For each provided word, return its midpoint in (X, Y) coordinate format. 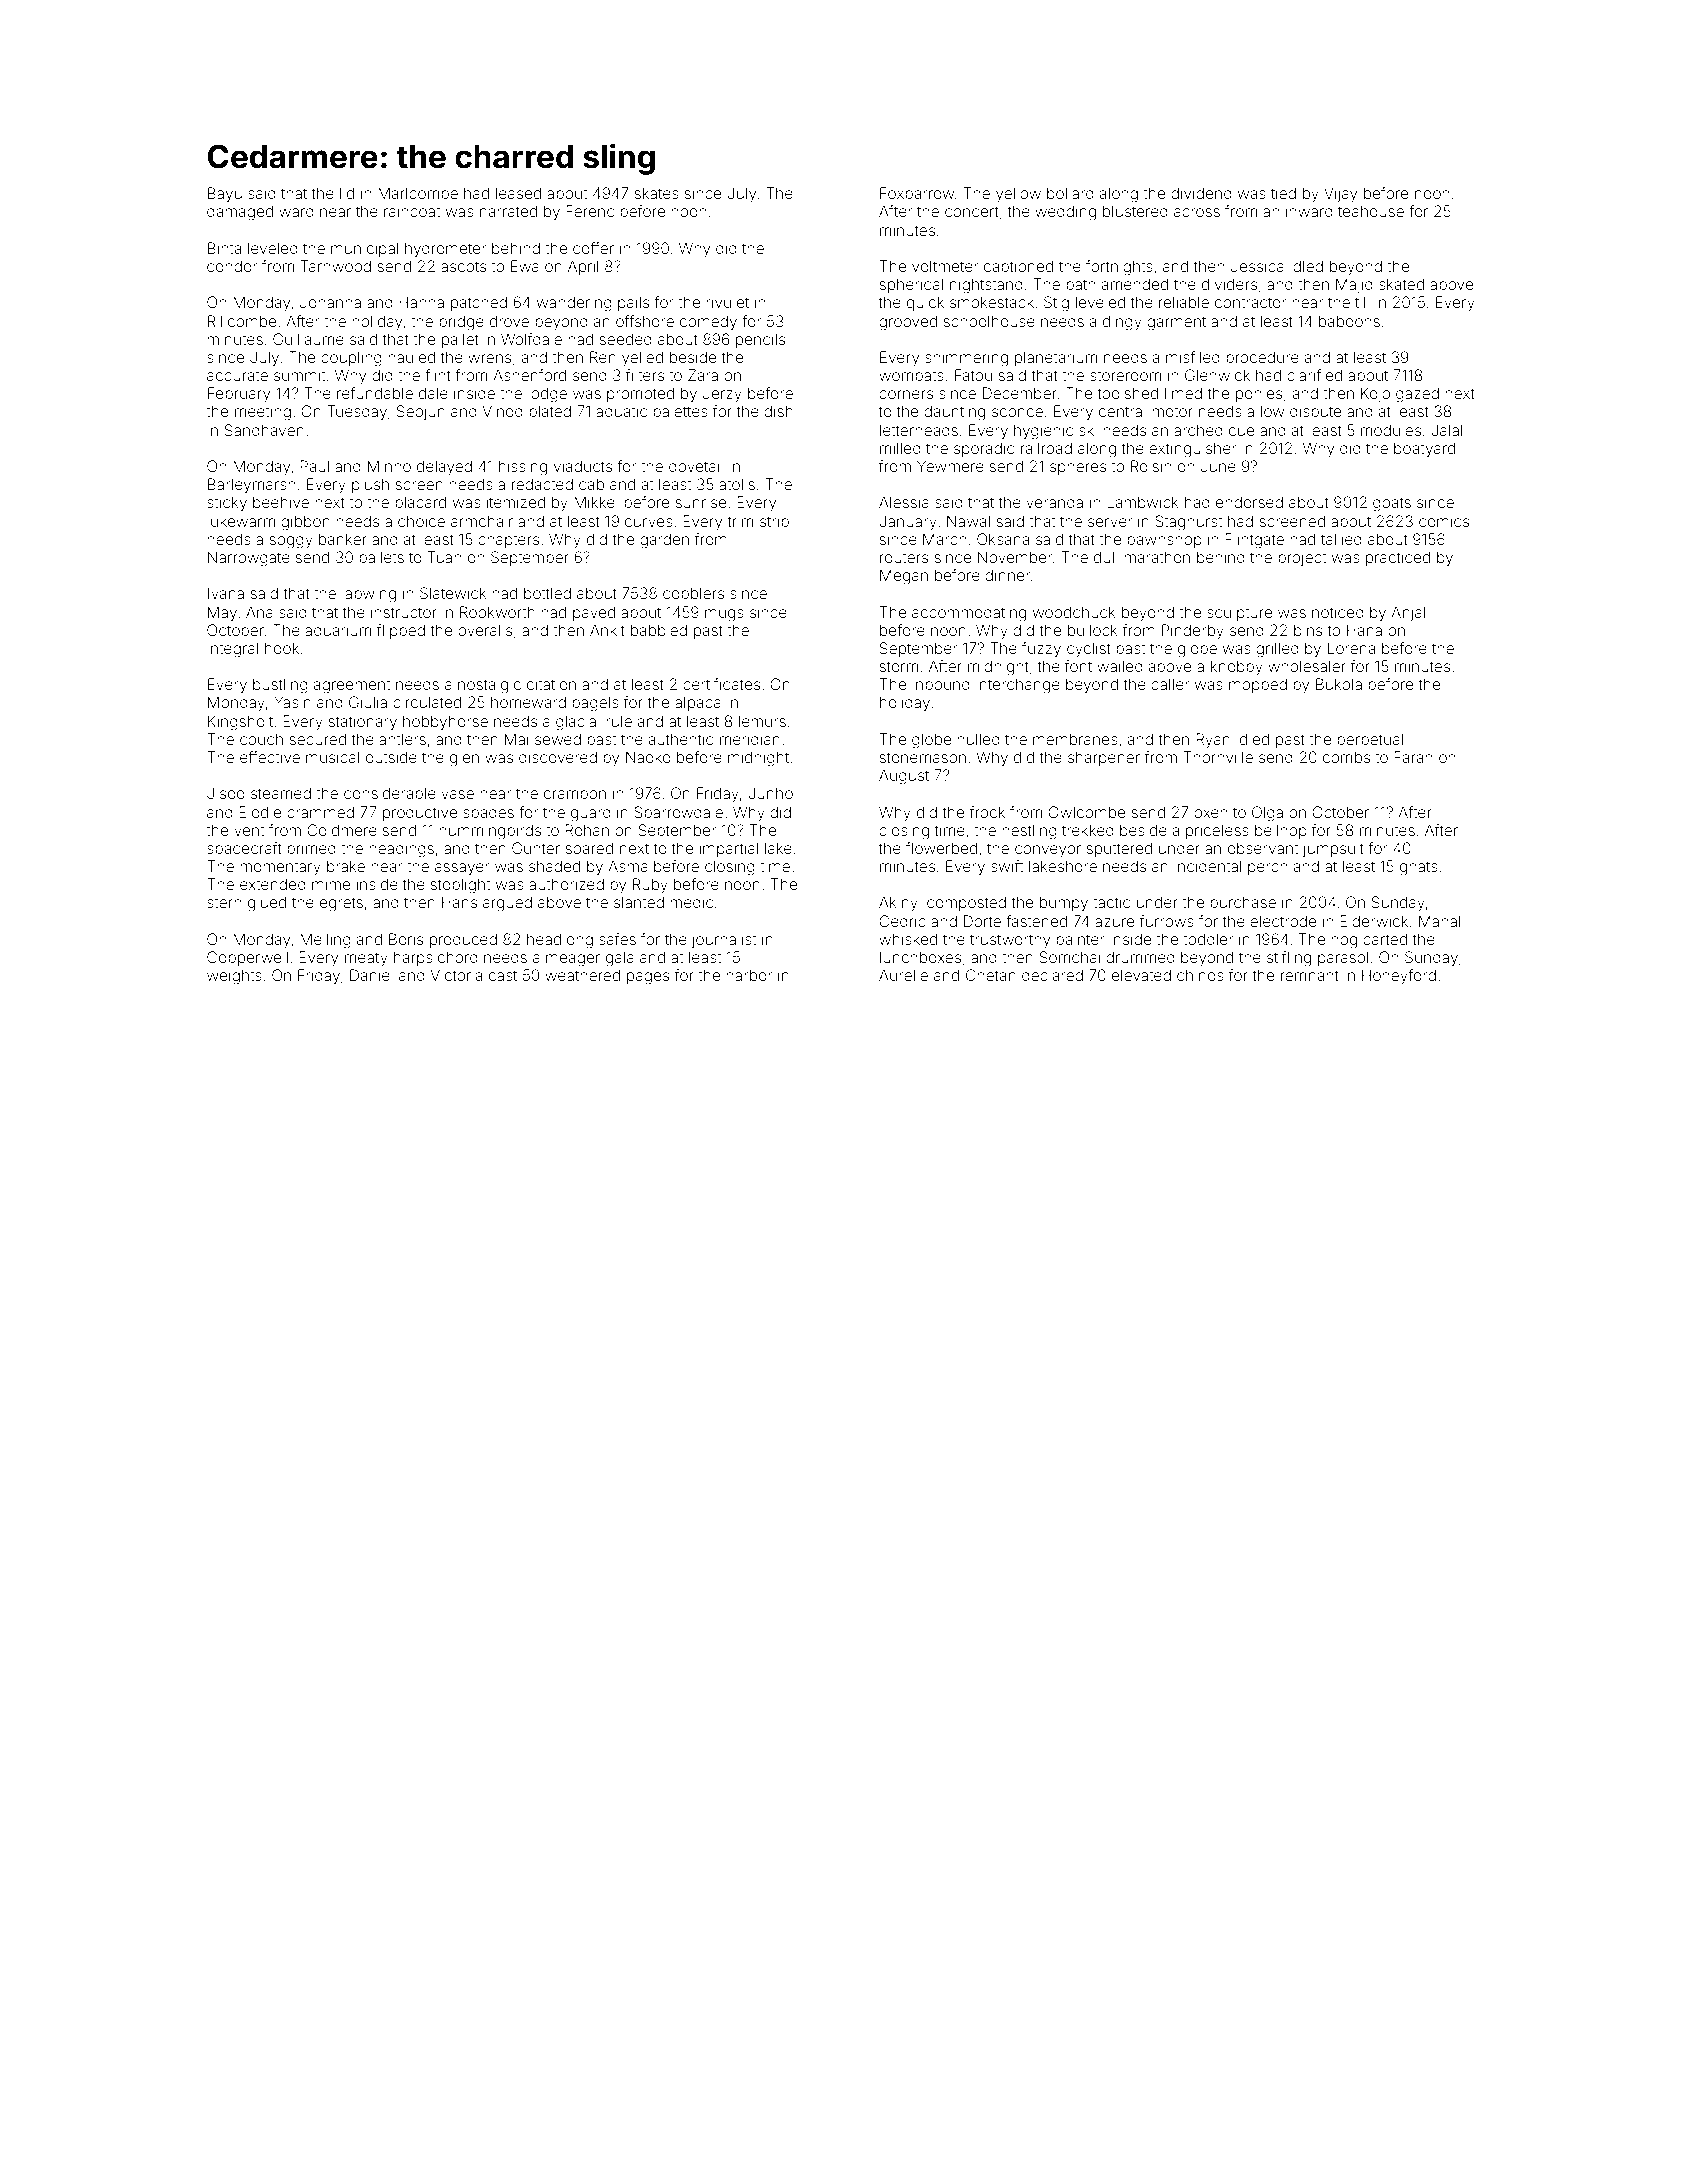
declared (1052, 975)
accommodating (969, 614)
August (904, 777)
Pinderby (1193, 632)
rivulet (727, 302)
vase (457, 794)
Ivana (226, 593)
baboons (1349, 321)
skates (656, 193)
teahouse (1371, 211)
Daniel (371, 975)
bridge (461, 323)
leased (518, 193)
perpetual (1370, 740)
